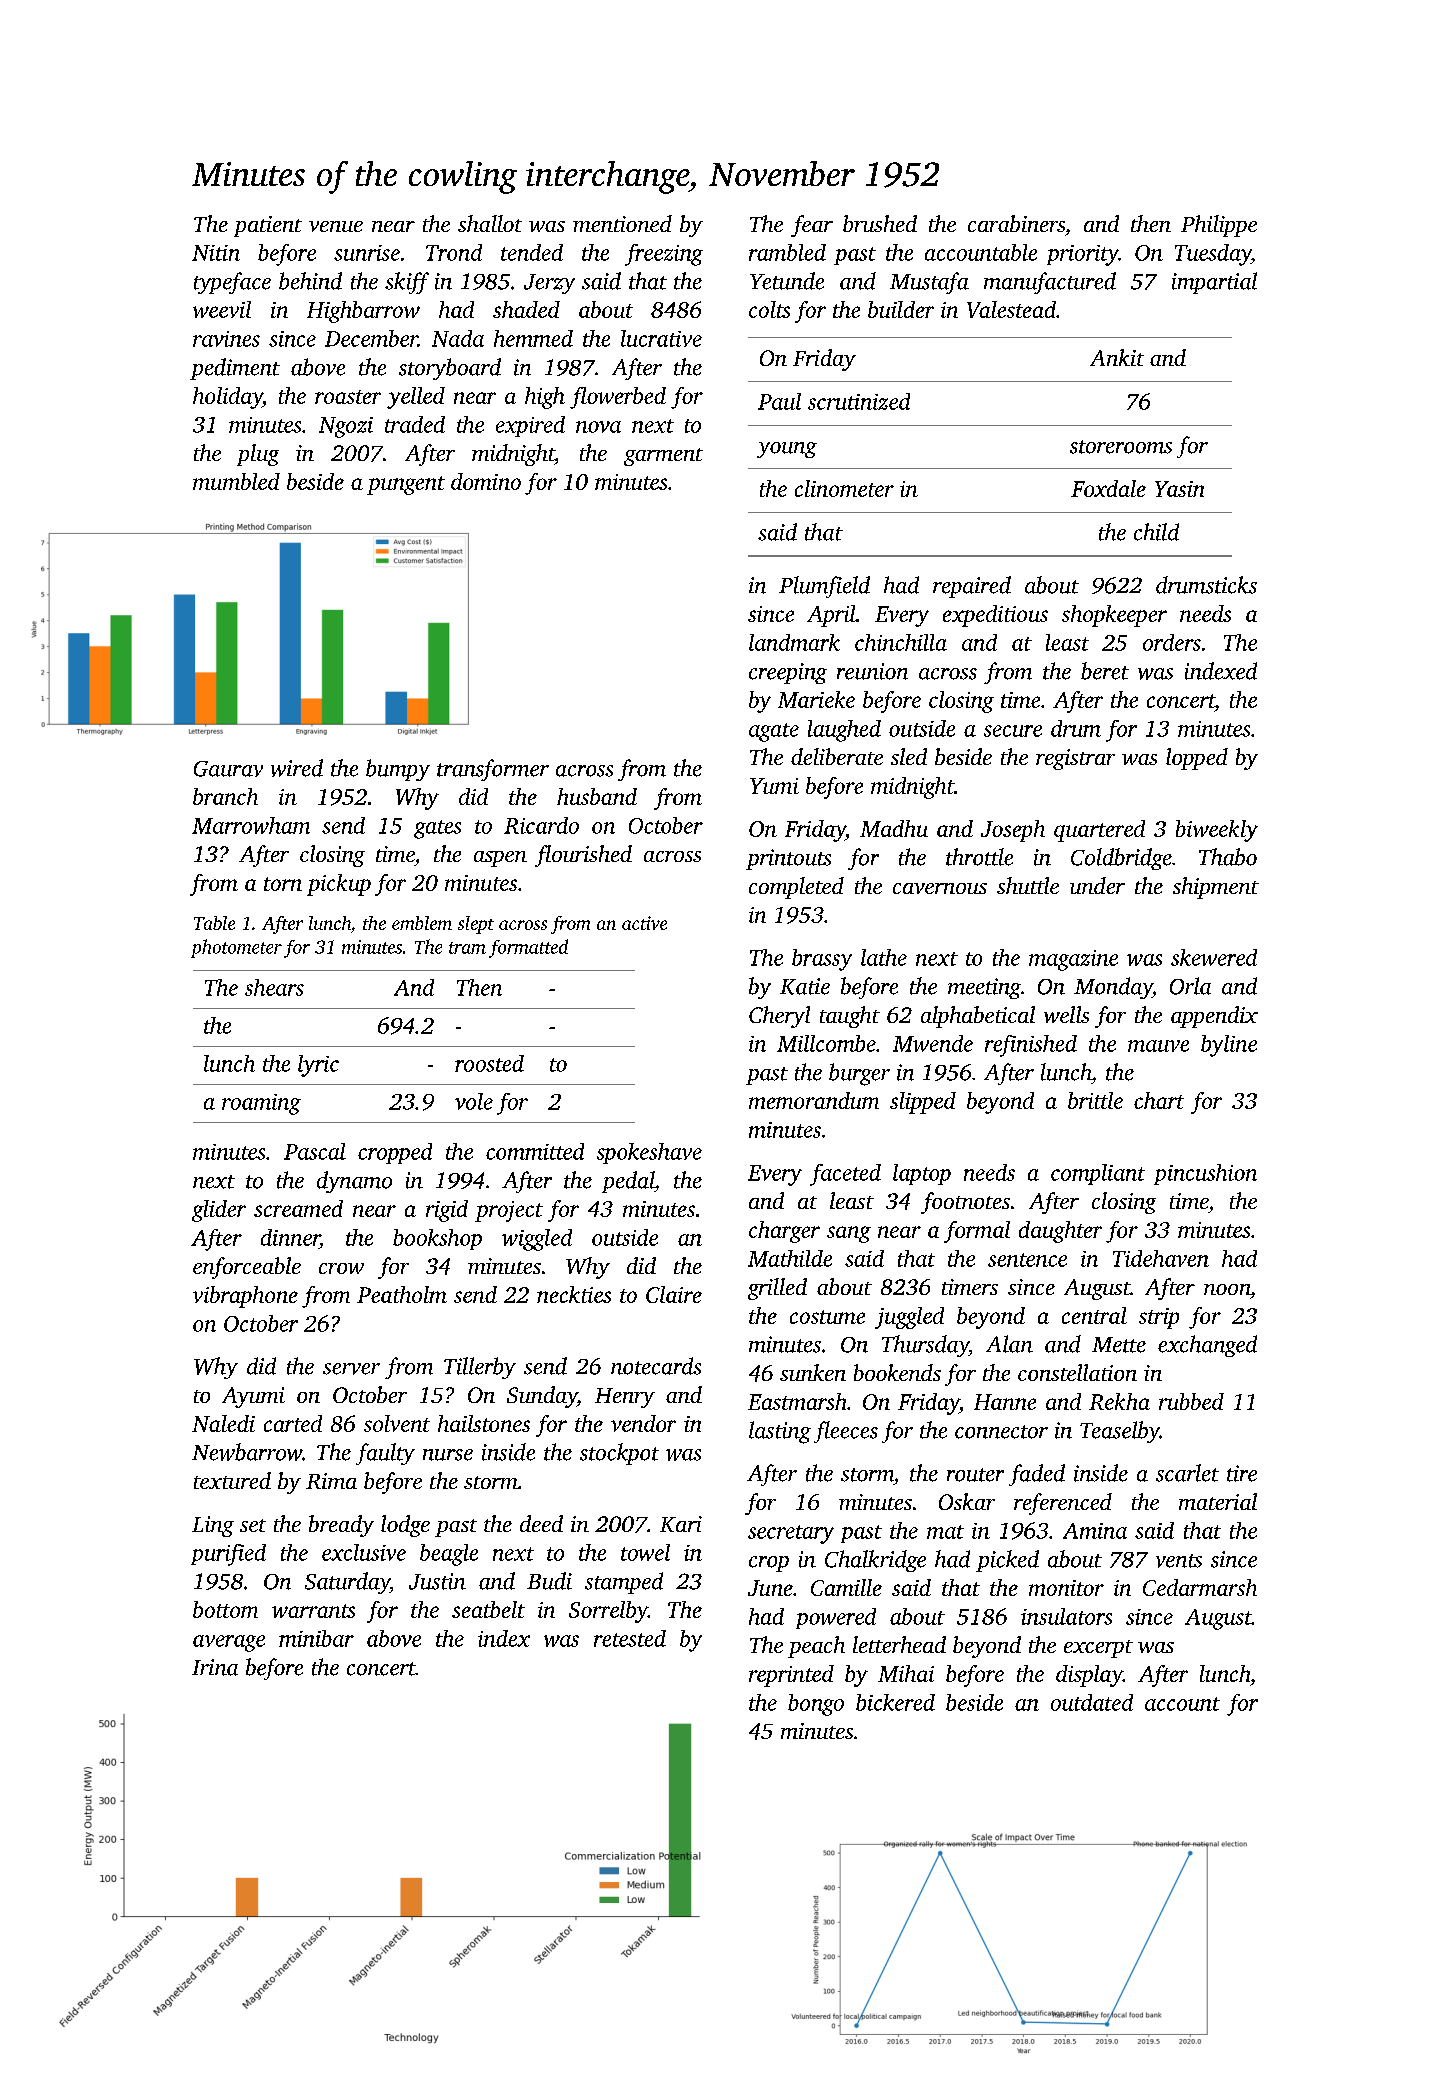 Image resolution: width=1450 pixels, height=2100 pixels. I want to click on skewered, so click(1214, 957).
